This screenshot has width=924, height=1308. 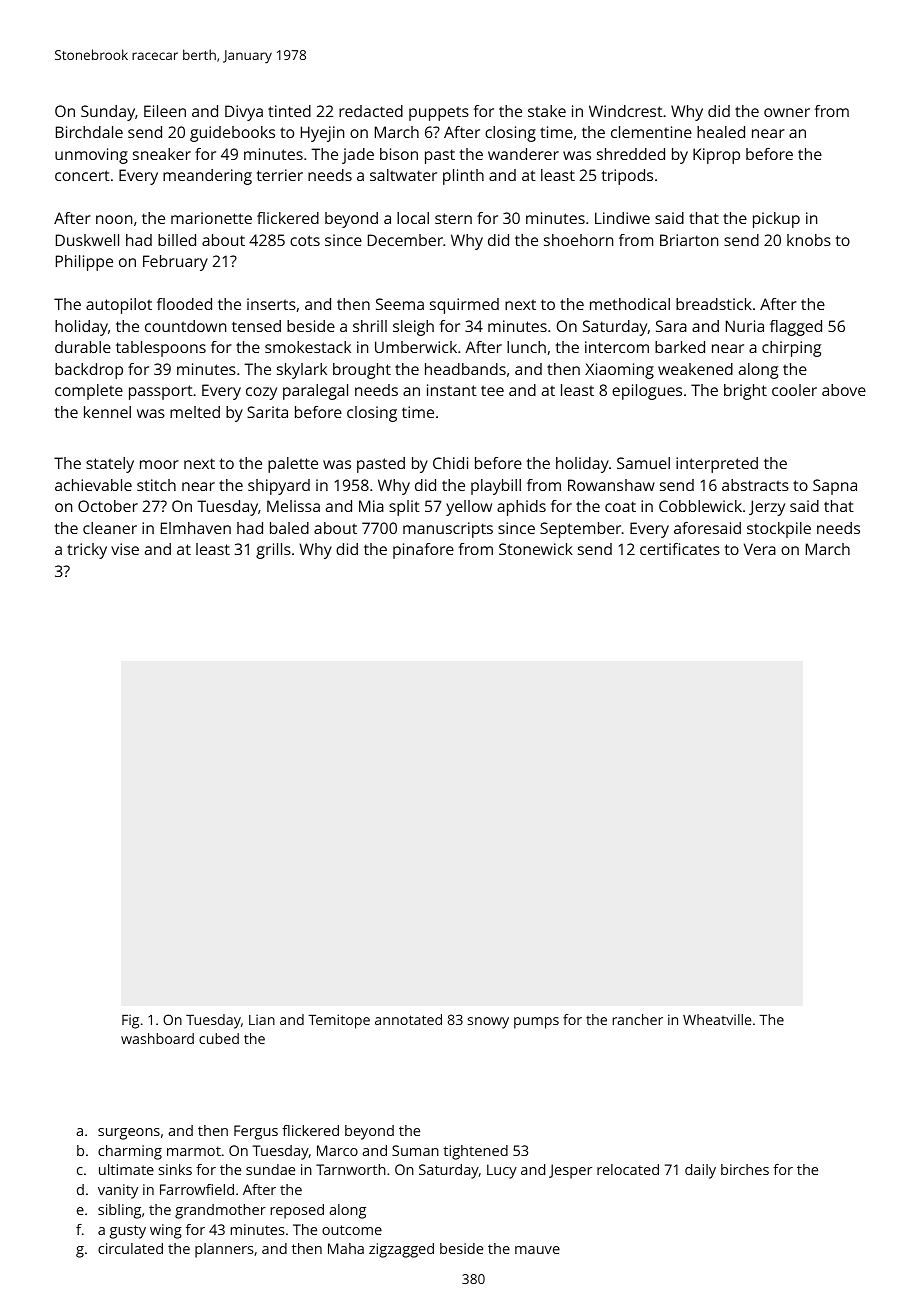 What do you see at coordinates (403, 175) in the screenshot?
I see `saltwater` at bounding box center [403, 175].
